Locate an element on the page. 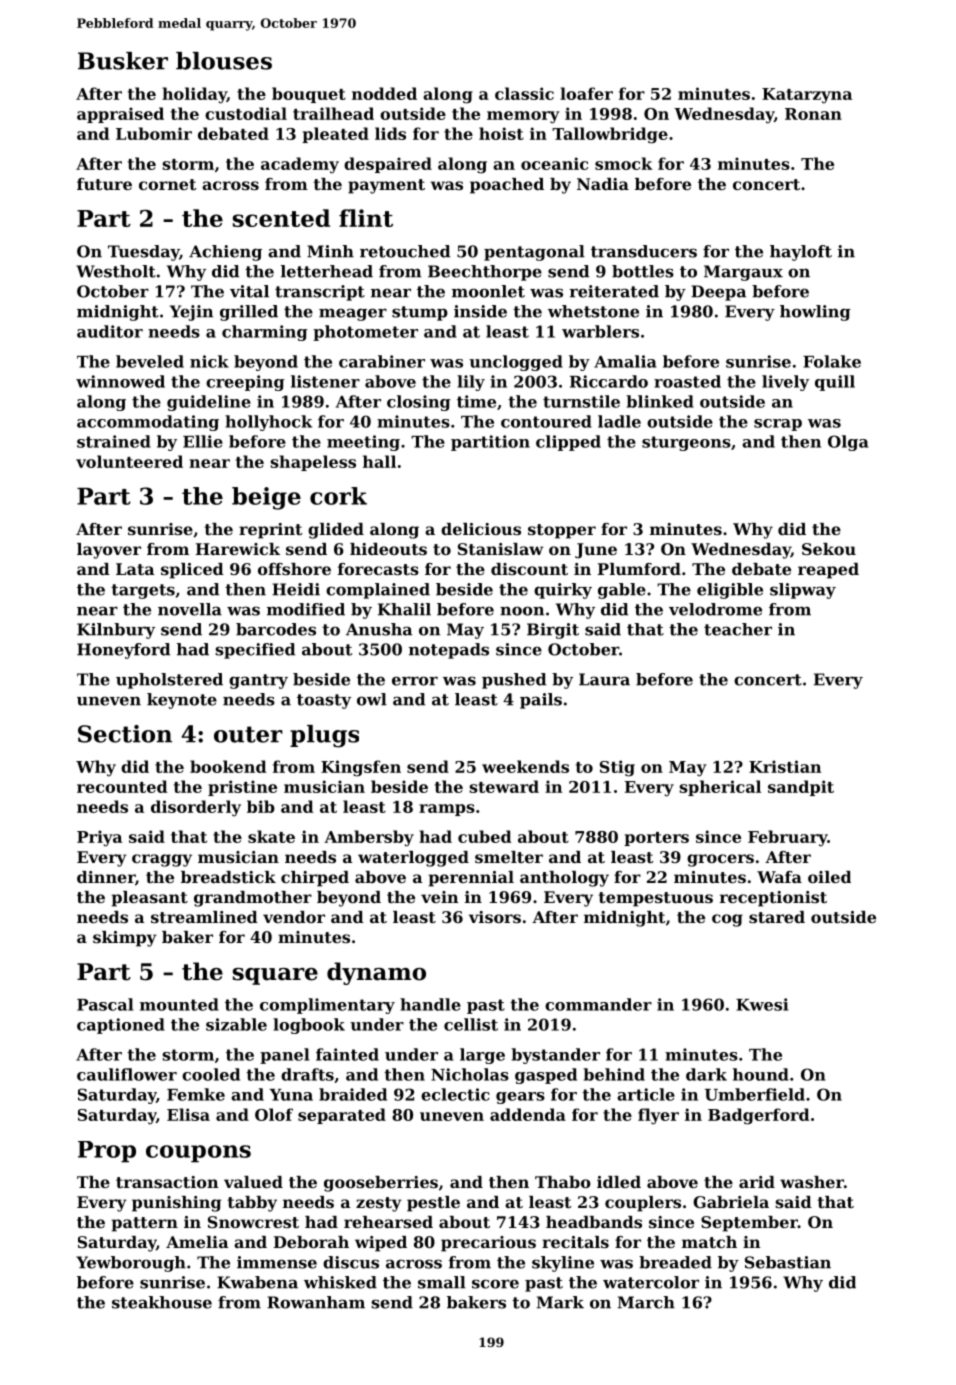 The width and height of the image is (956, 1385). time is located at coordinates (476, 401).
